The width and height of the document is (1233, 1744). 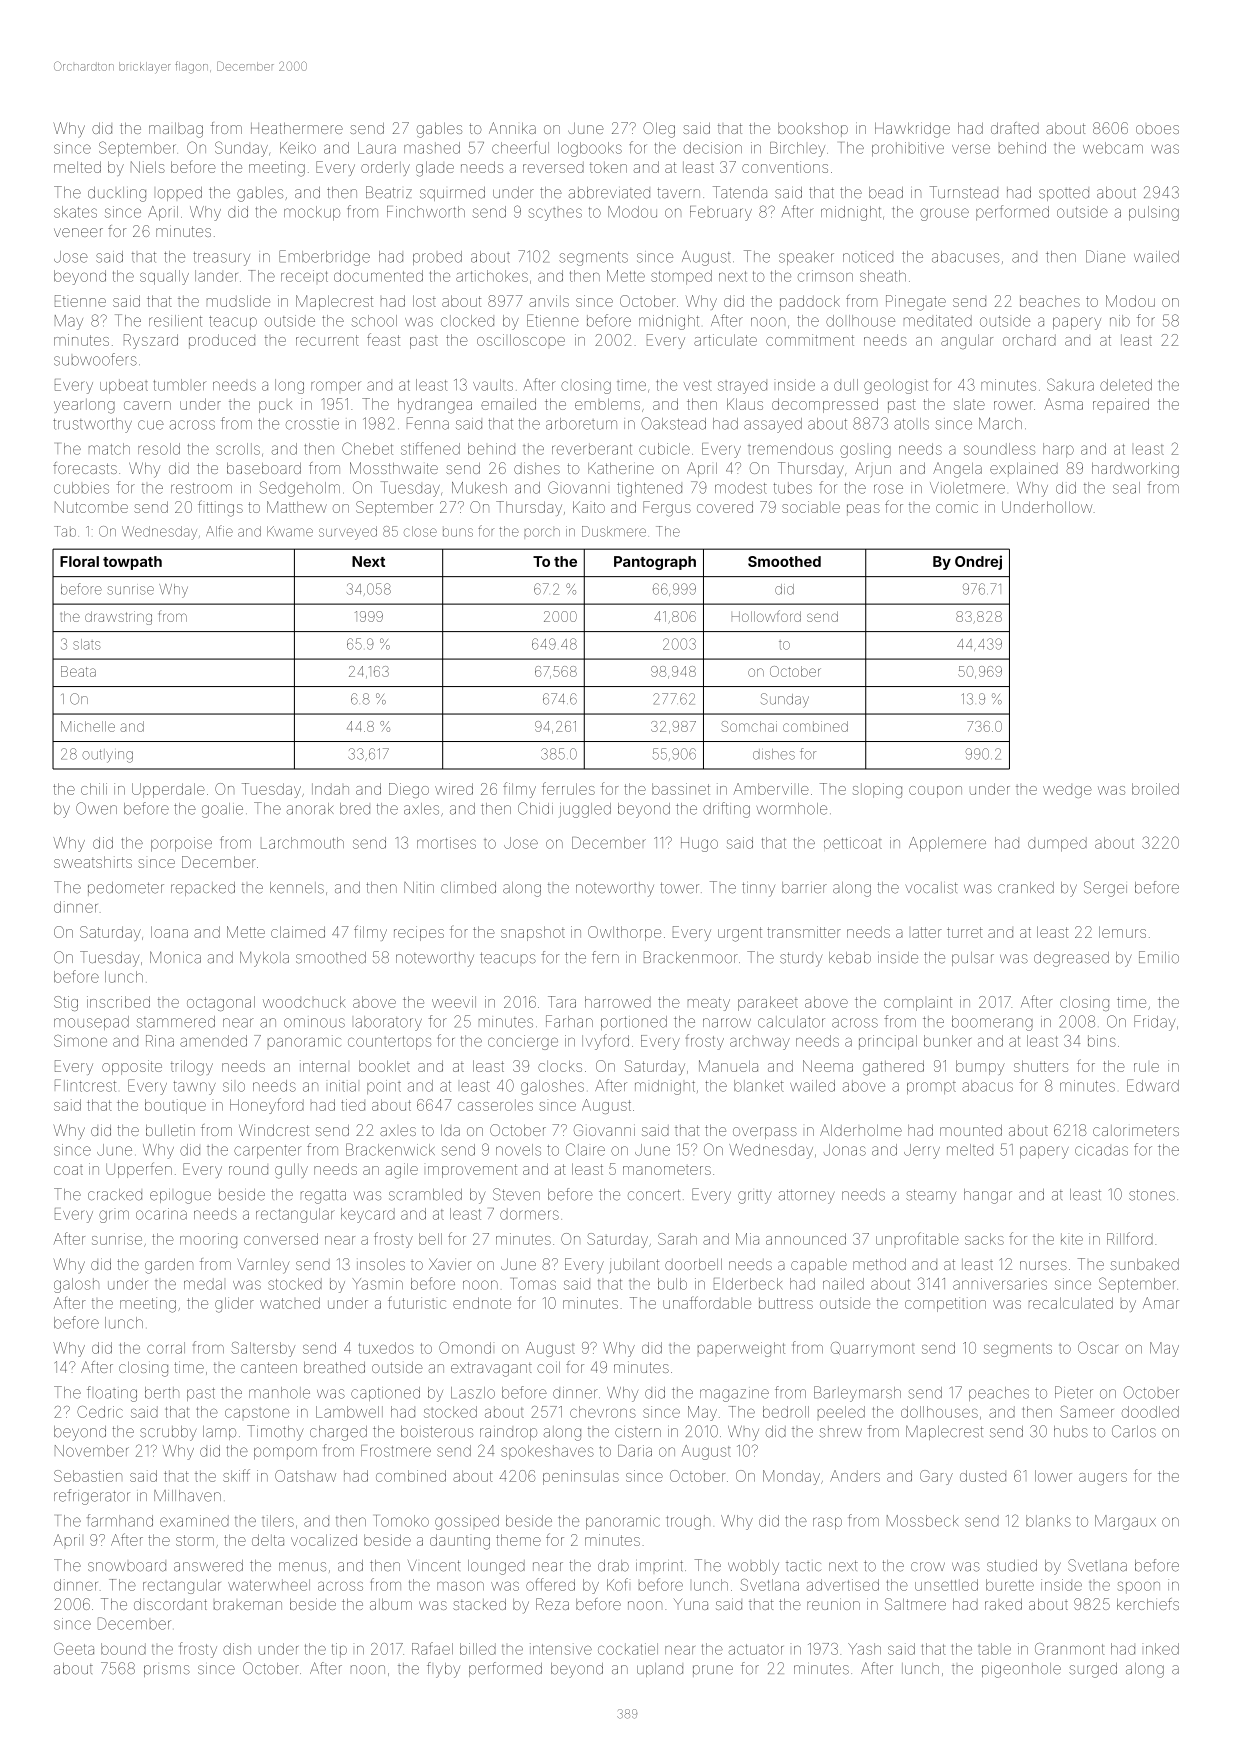 I want to click on broiled, so click(x=1155, y=789).
